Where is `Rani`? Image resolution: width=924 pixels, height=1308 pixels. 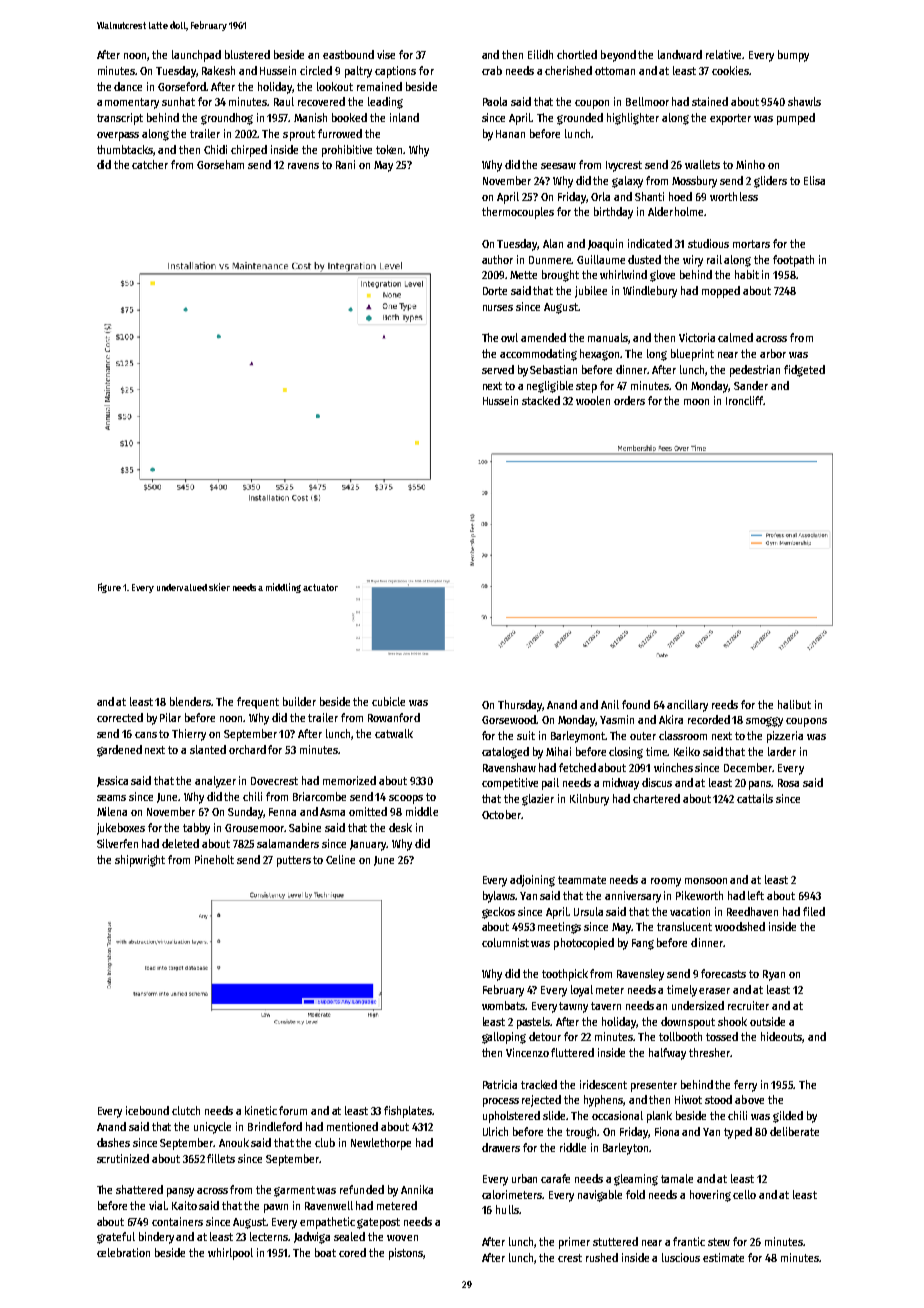
Rani is located at coordinates (345, 164).
